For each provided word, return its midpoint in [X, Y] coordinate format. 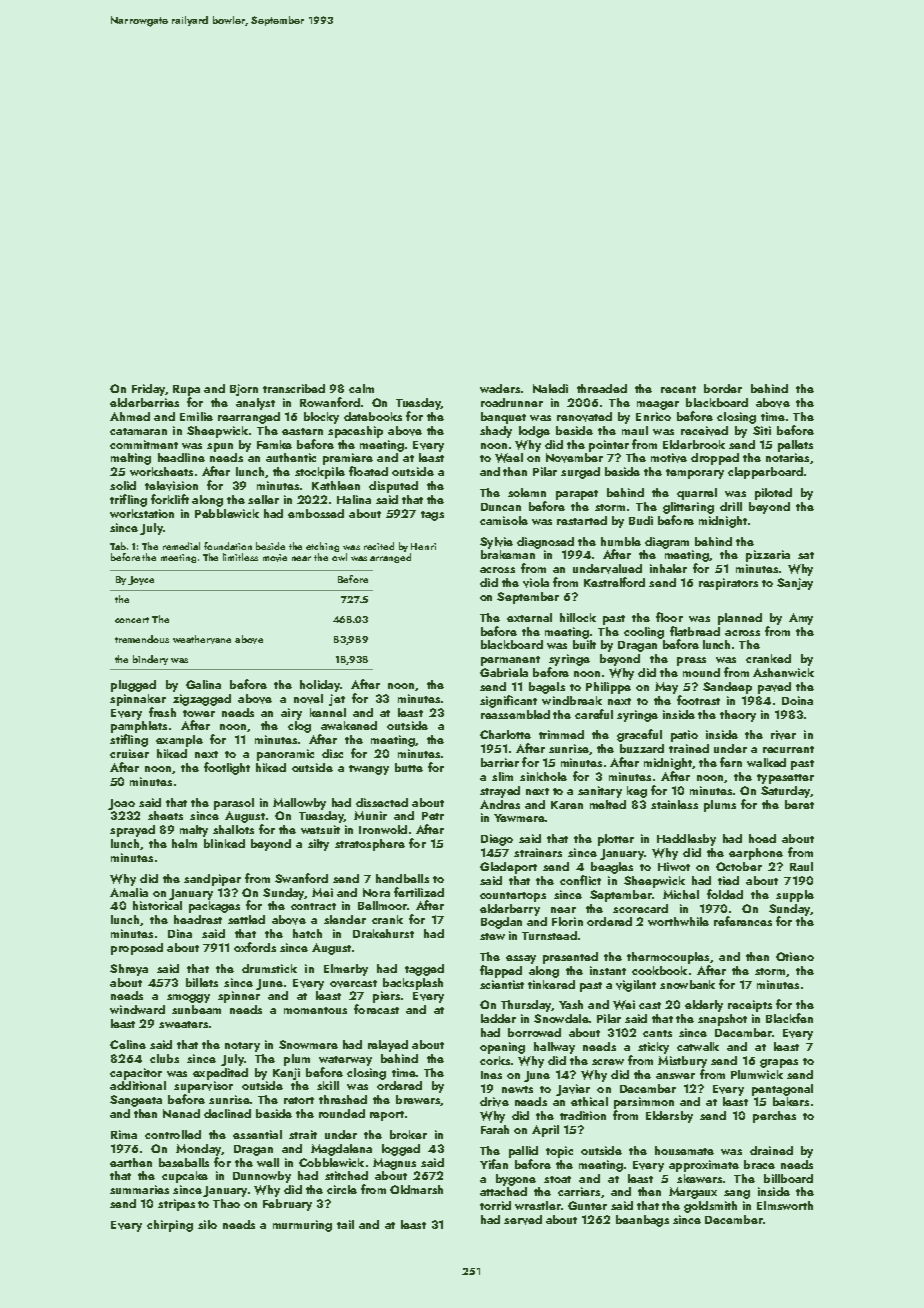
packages [214, 907]
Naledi [550, 388]
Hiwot [674, 866]
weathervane [202, 639]
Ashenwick [783, 672]
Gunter [587, 1205]
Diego [497, 840]
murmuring [302, 1226]
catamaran [138, 431]
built [584, 644]
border [723, 388]
